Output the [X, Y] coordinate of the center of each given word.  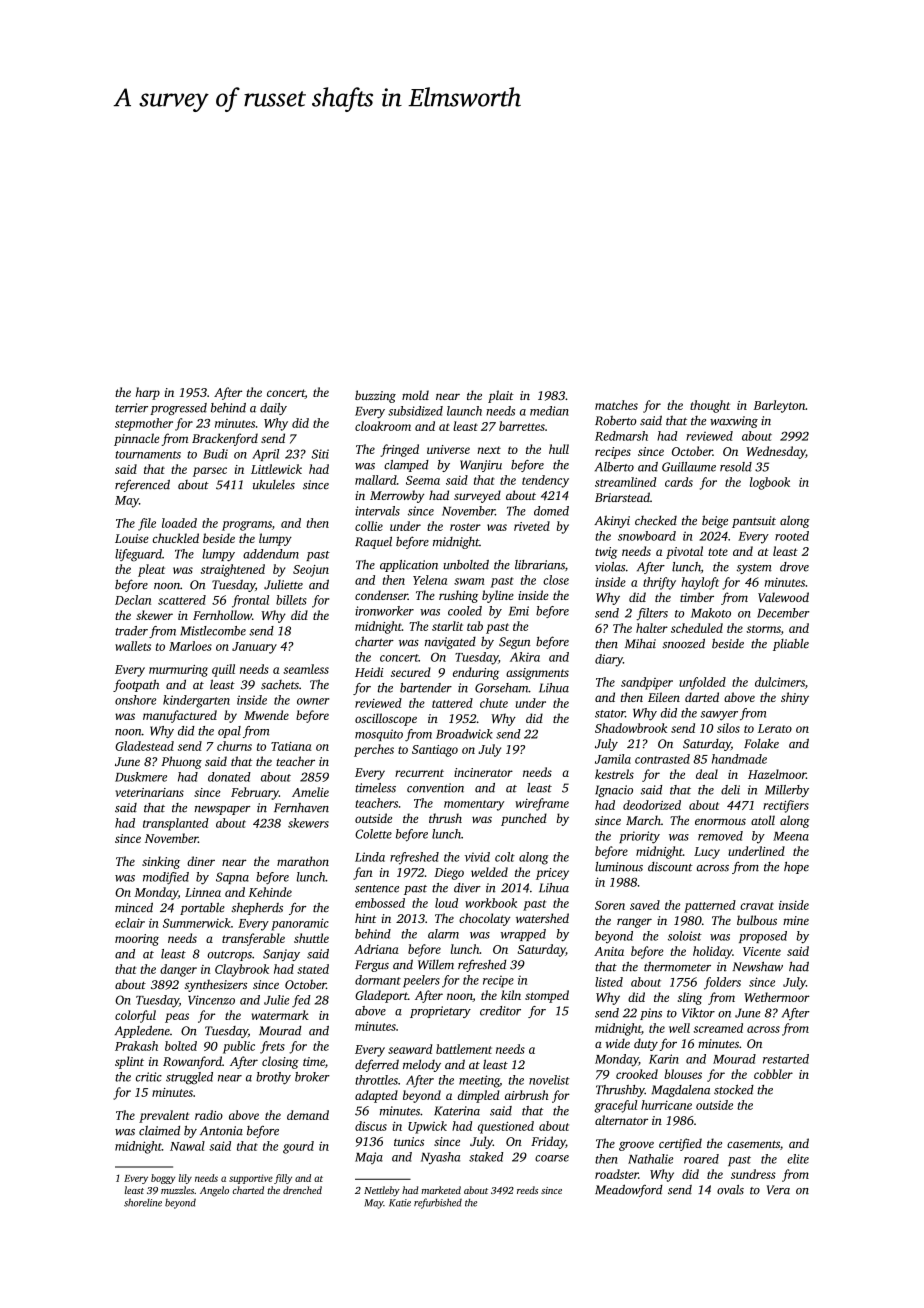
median [549, 411]
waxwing [734, 422]
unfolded [702, 683]
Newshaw [757, 966]
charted [248, 1190]
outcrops [229, 956]
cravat [757, 906]
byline [498, 596]
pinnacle [136, 439]
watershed [542, 918]
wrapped [523, 935]
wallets [133, 646]
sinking [161, 862]
